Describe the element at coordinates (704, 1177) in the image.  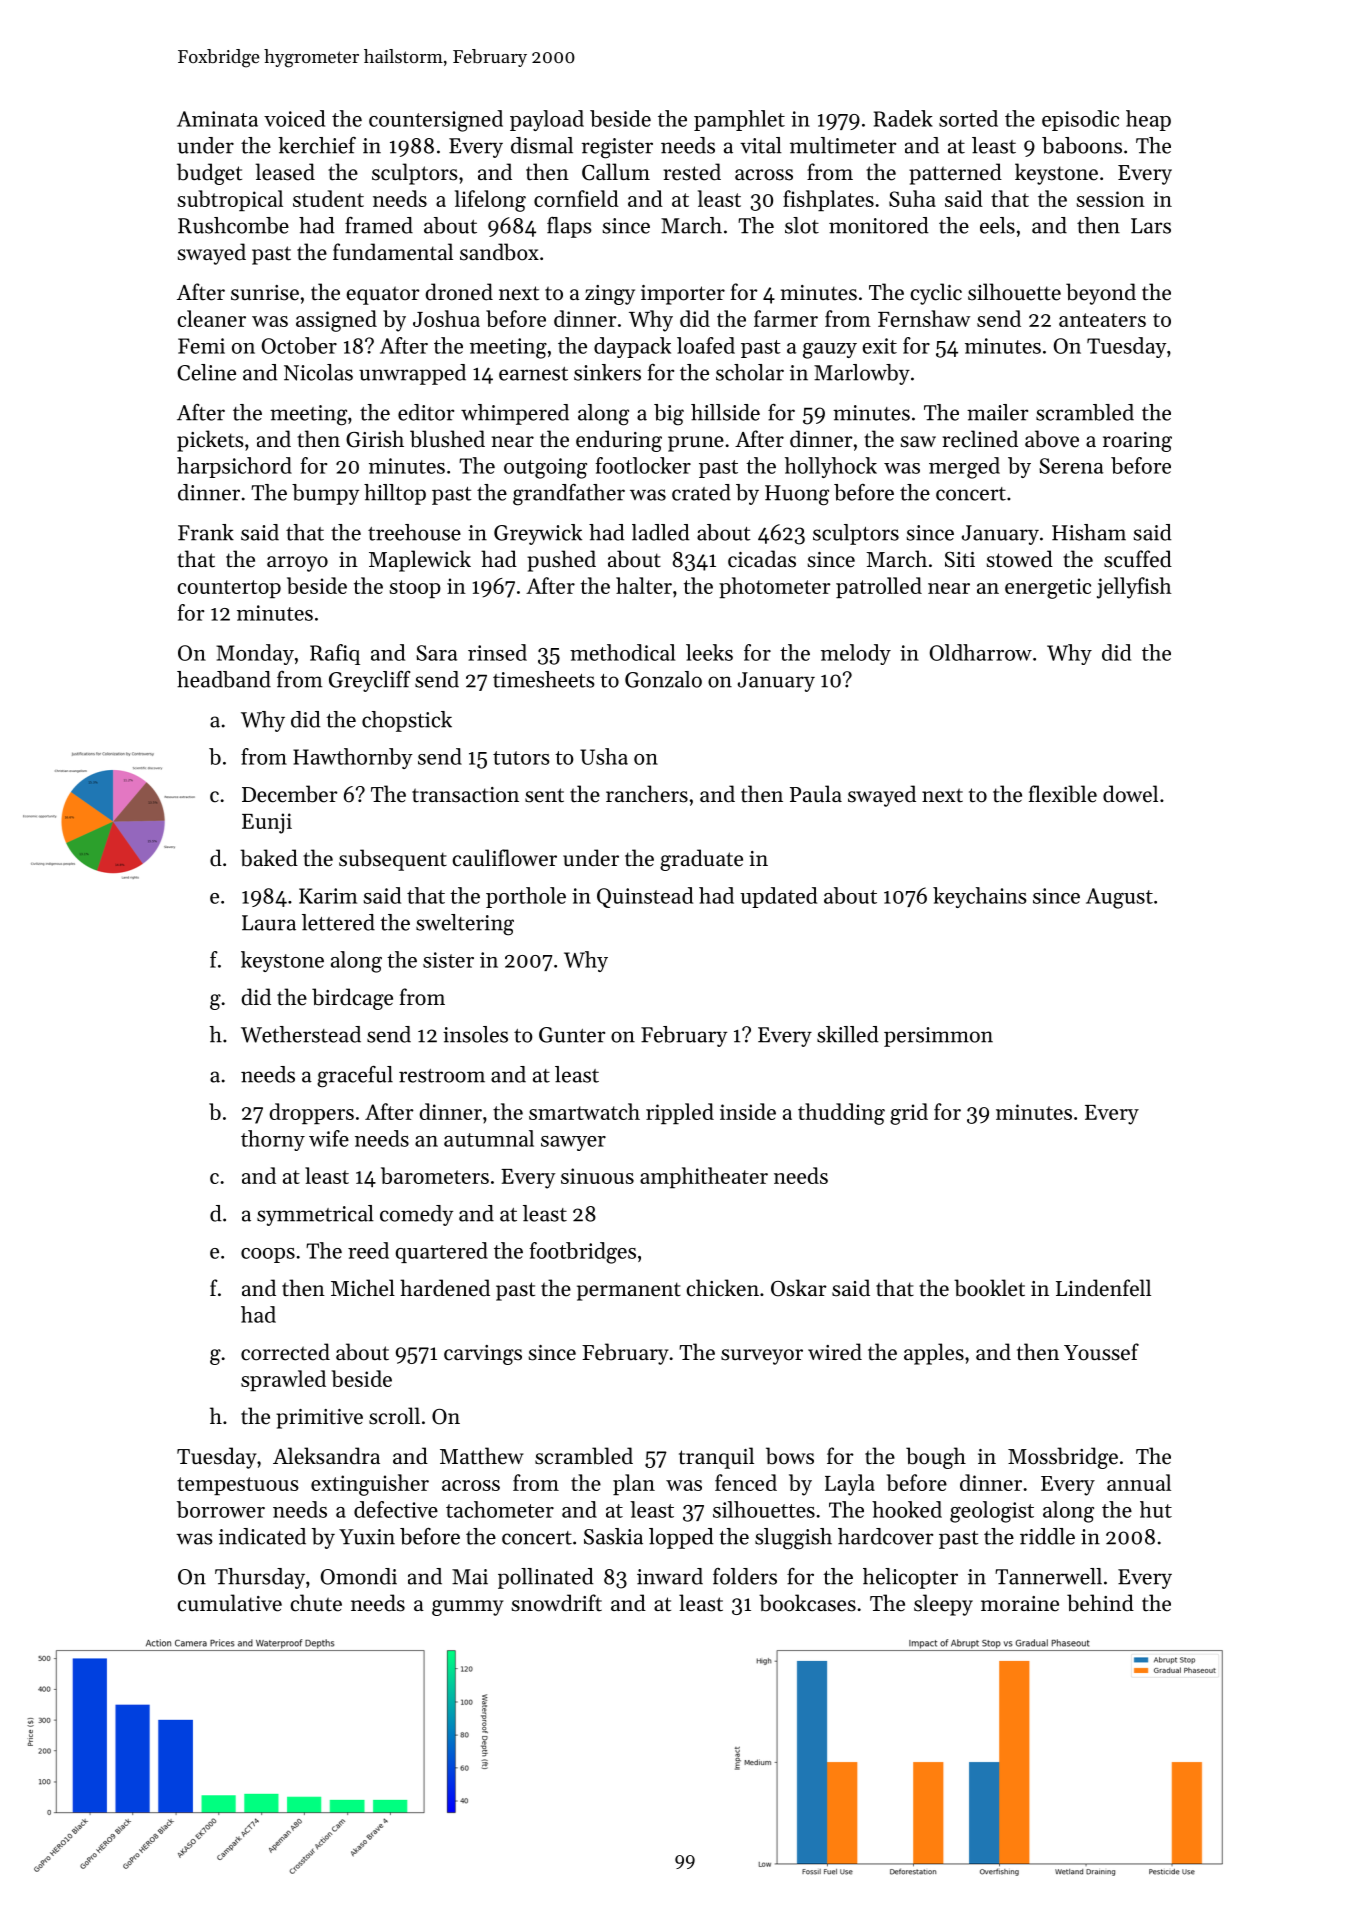
I see `amphitheater` at that location.
